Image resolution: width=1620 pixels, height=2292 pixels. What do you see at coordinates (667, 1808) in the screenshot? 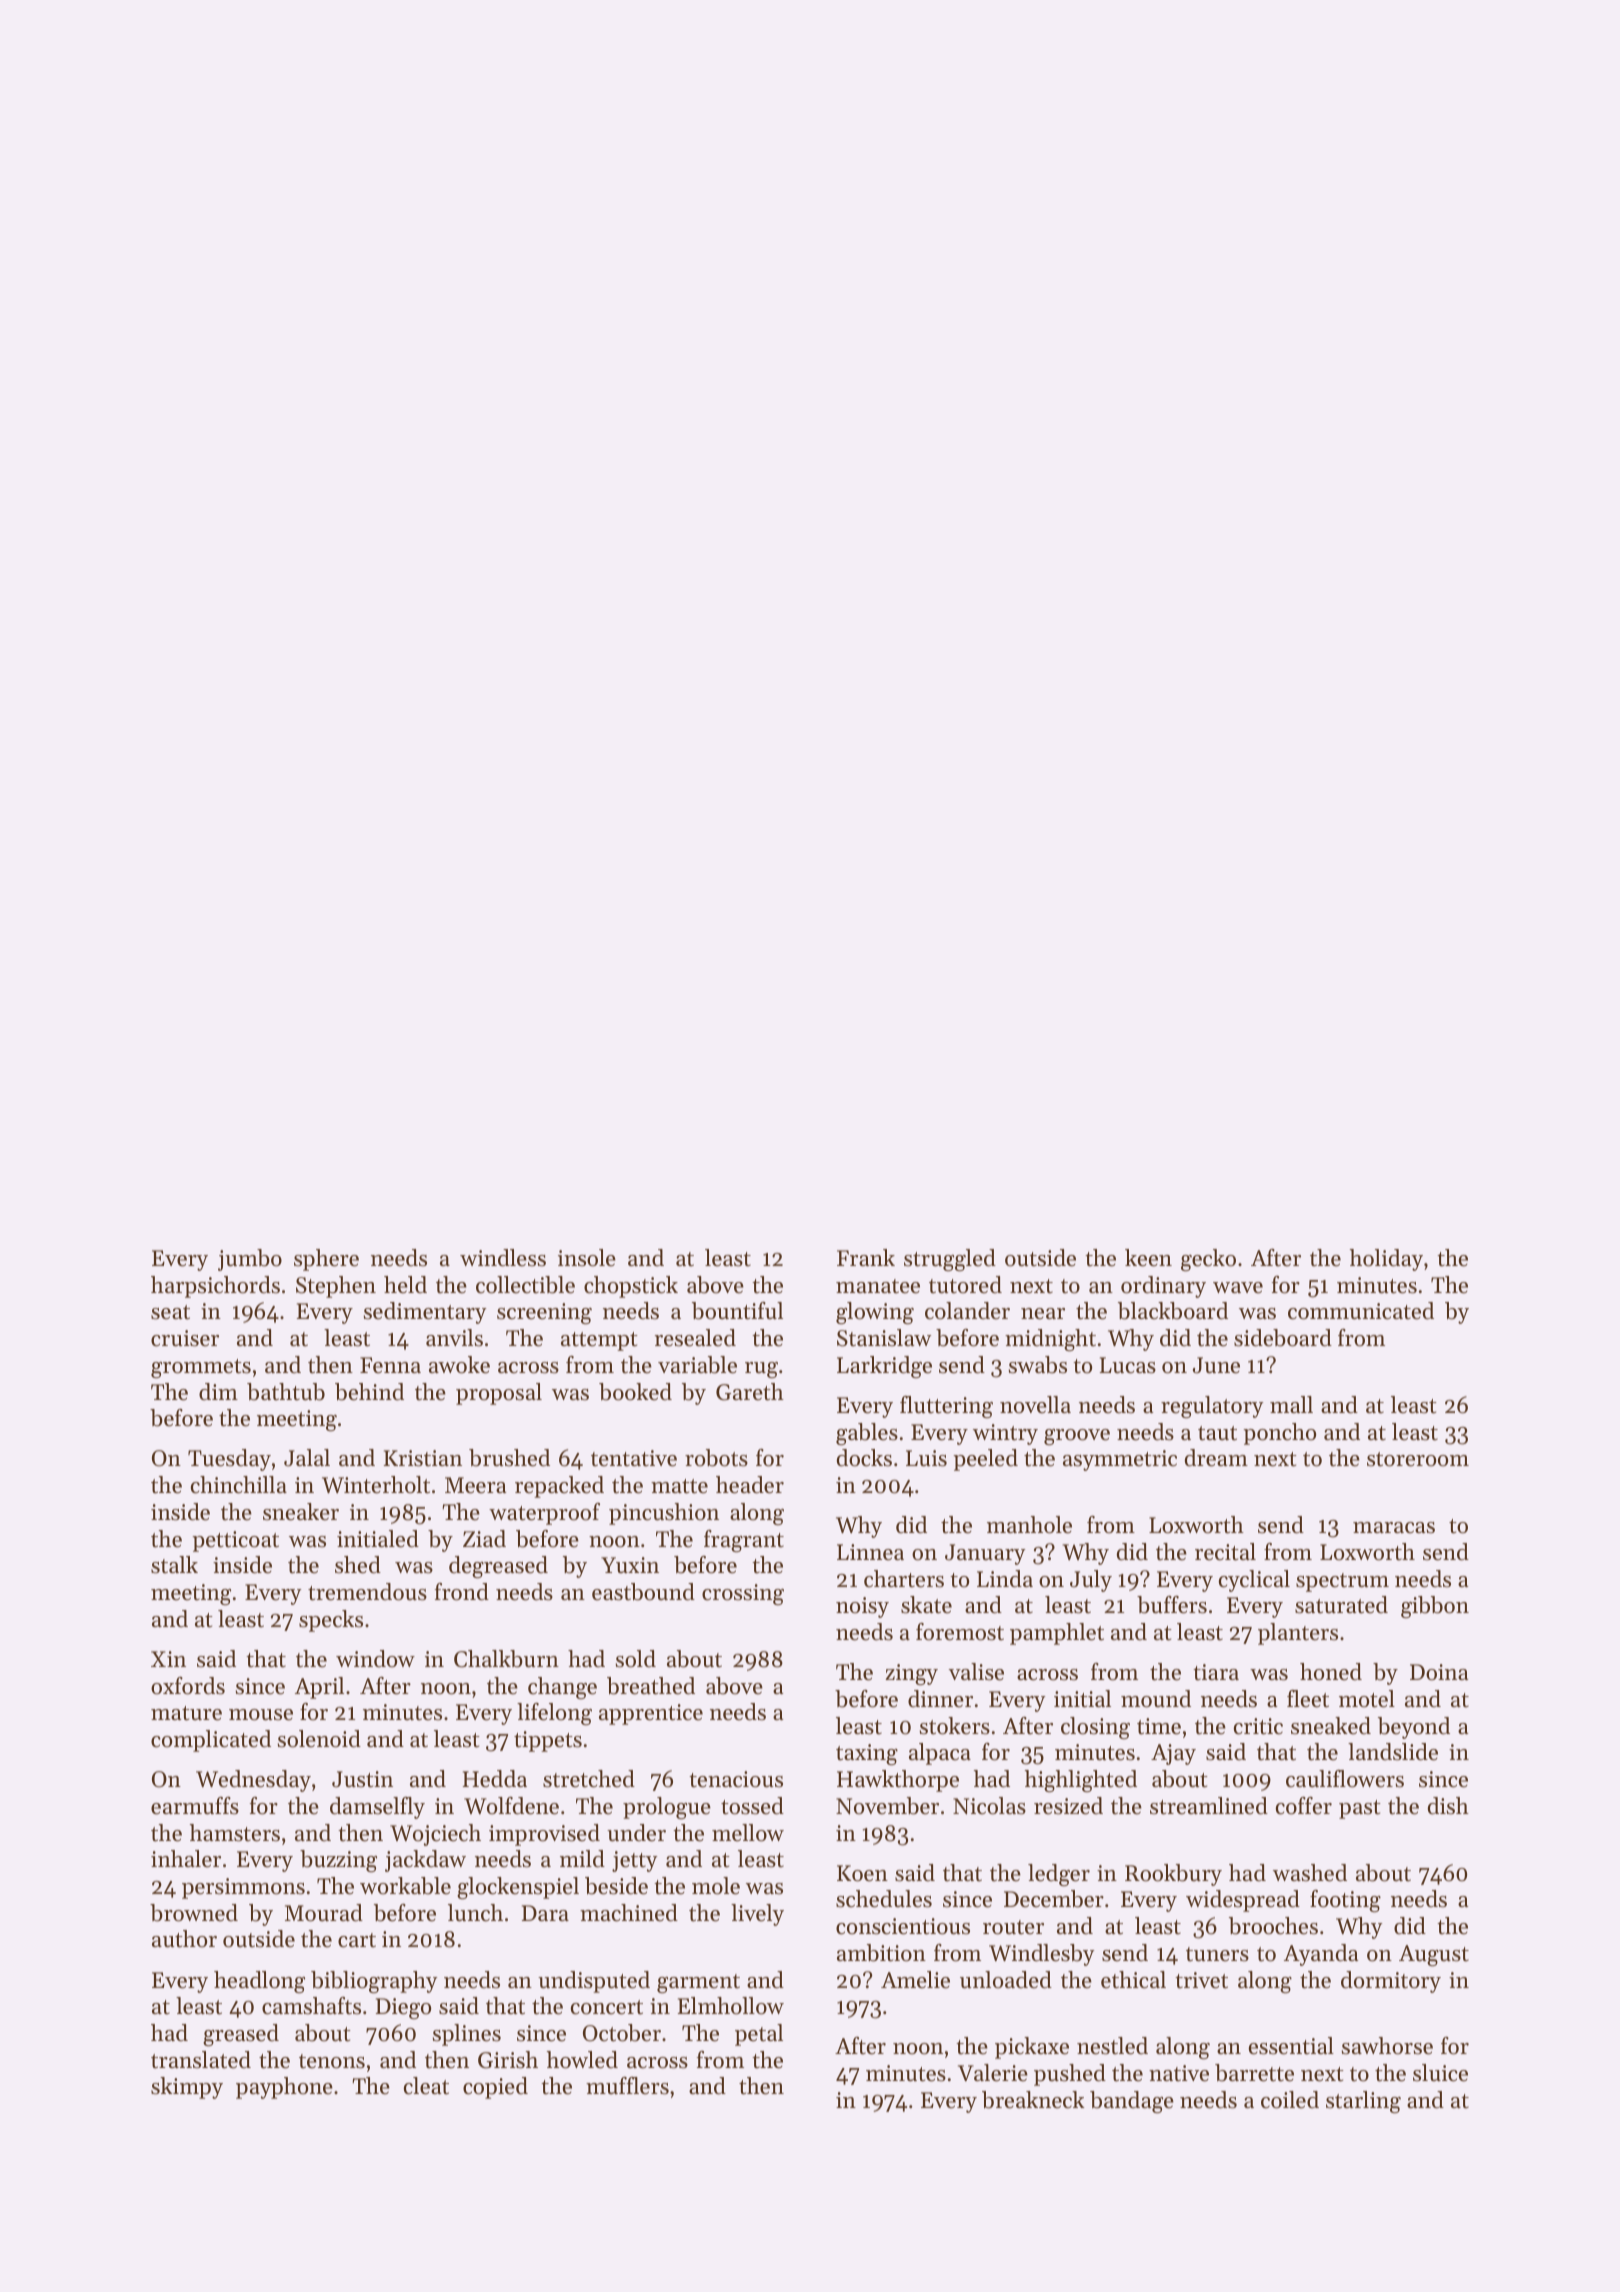
I see `prologue` at bounding box center [667, 1808].
